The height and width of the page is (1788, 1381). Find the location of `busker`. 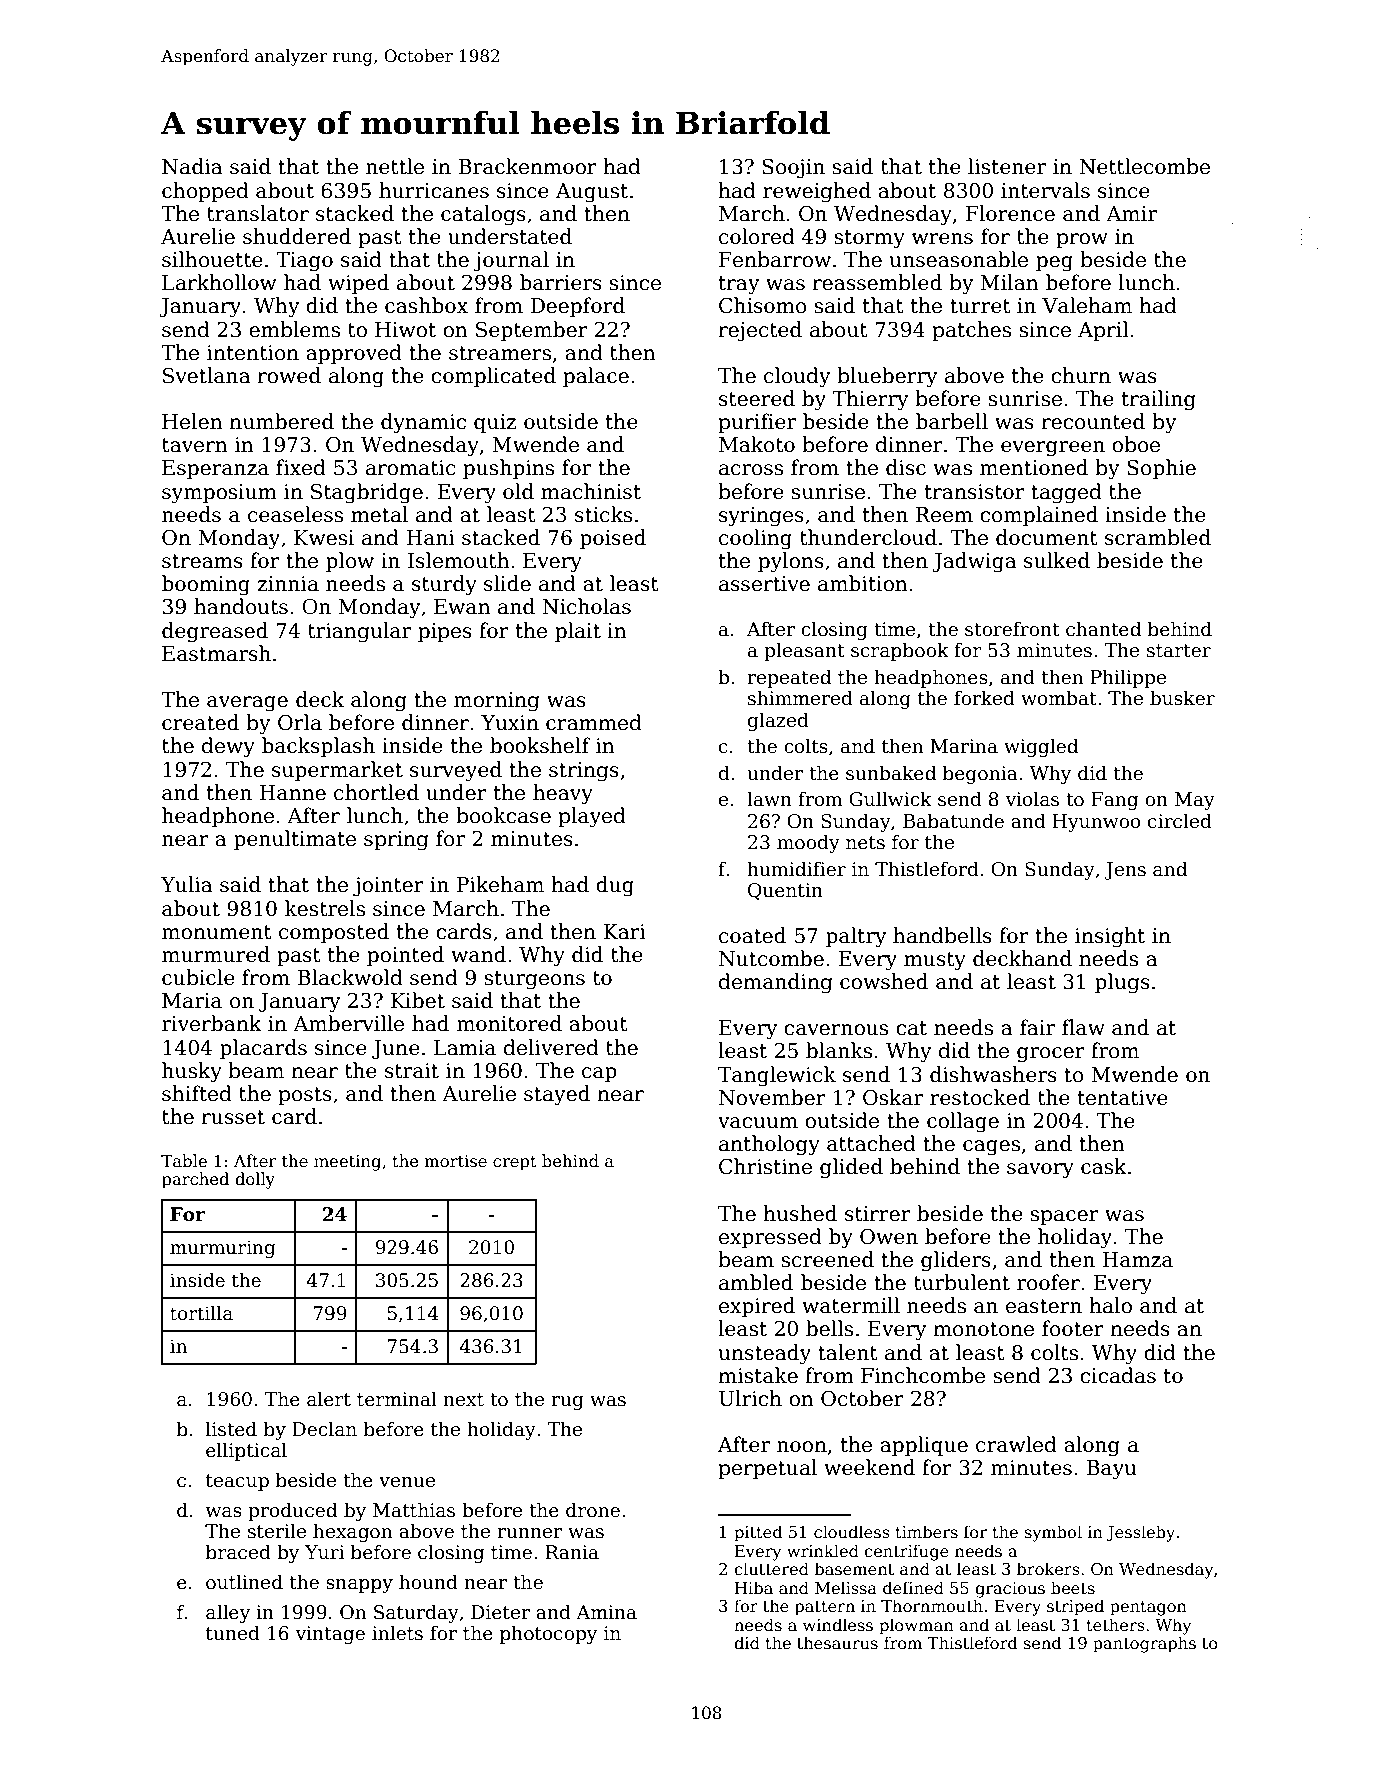

busker is located at coordinates (1182, 698).
